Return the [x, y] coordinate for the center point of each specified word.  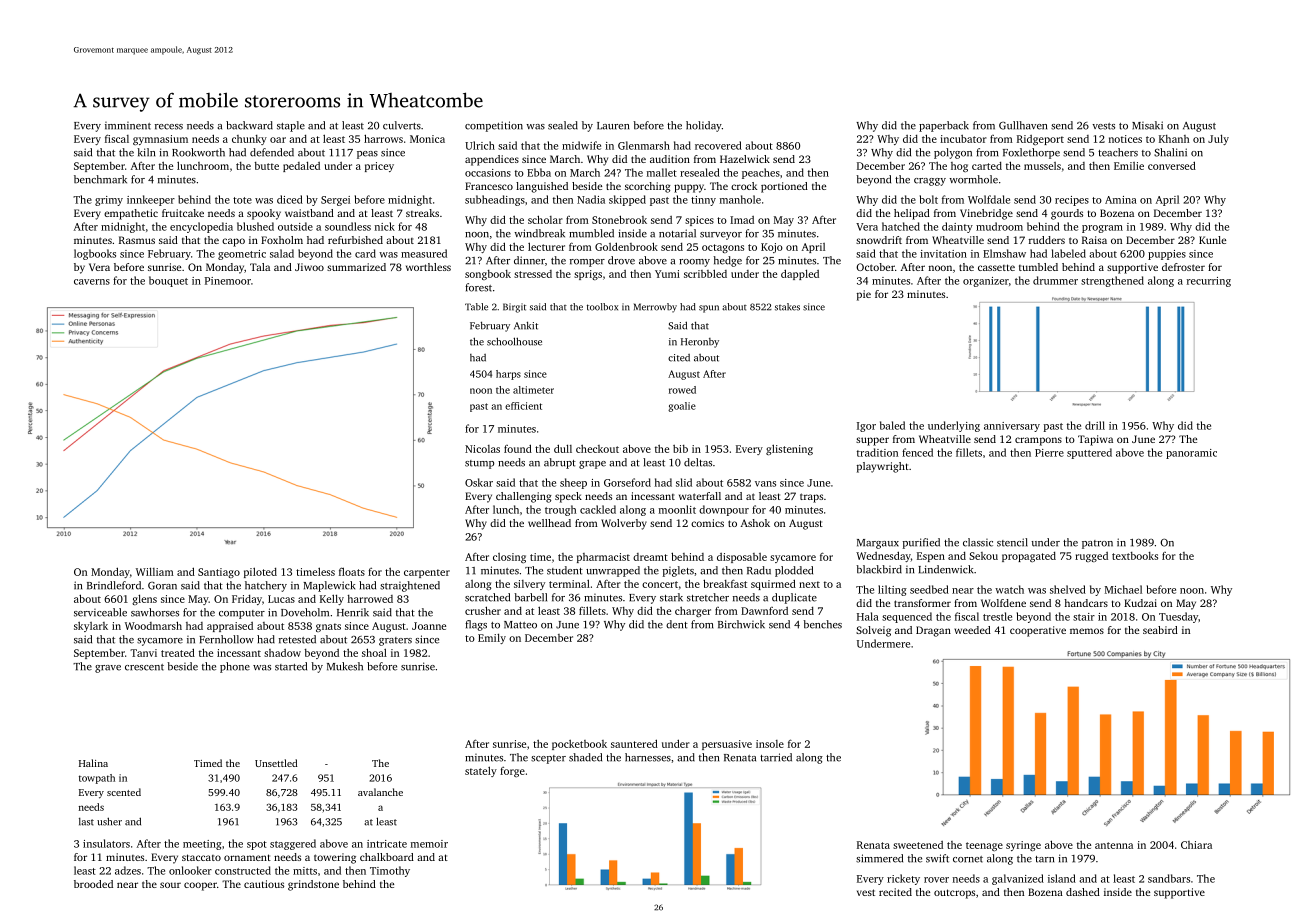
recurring [1209, 282]
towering [335, 858]
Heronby [700, 343]
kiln [146, 152]
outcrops [954, 894]
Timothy [390, 871]
